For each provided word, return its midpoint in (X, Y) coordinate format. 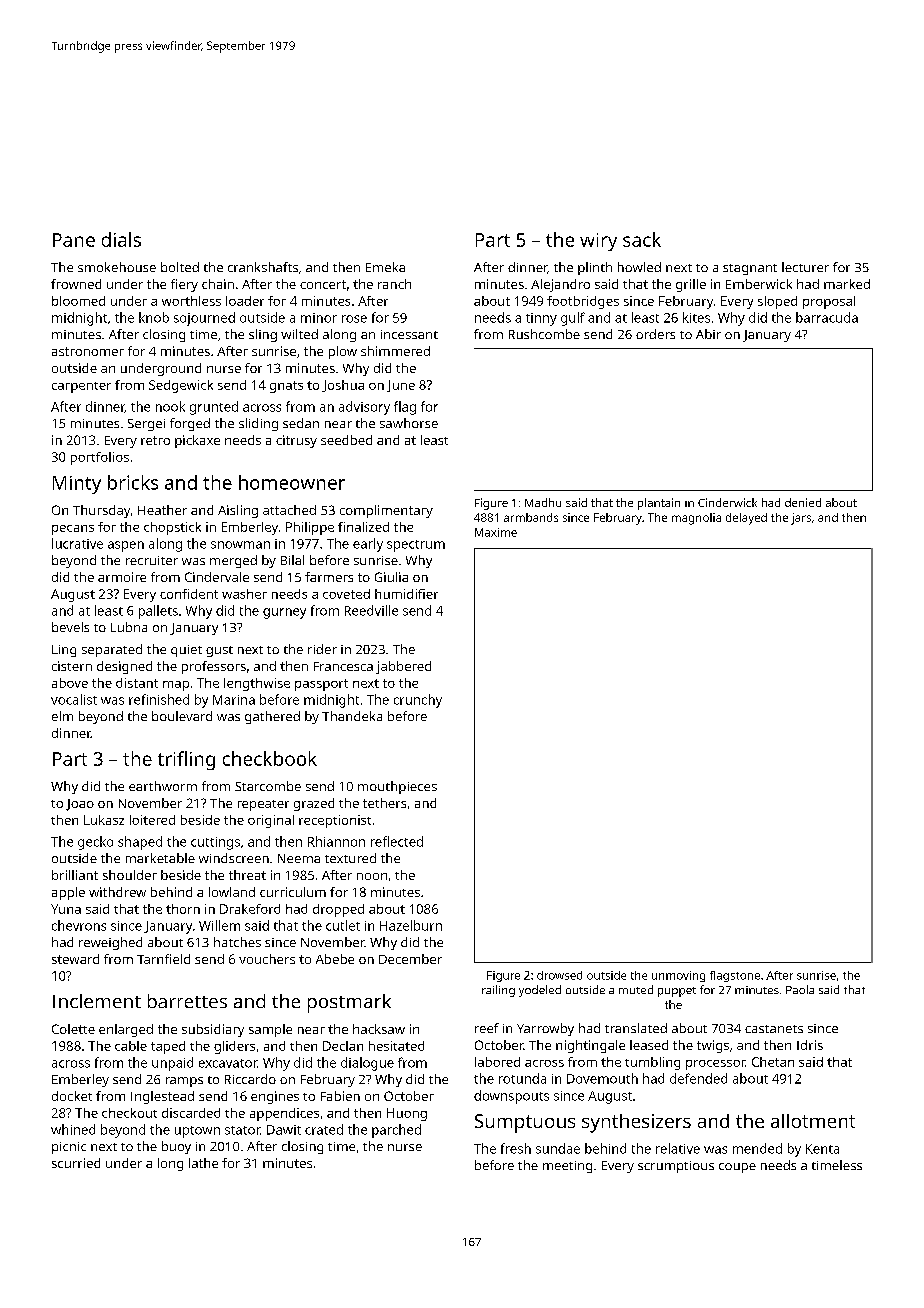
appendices (284, 1114)
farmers (329, 577)
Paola (800, 989)
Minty (77, 485)
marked (847, 284)
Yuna (66, 909)
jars (801, 519)
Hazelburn (411, 925)
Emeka (385, 267)
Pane (74, 240)
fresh (516, 1148)
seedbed (346, 440)
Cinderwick (727, 502)
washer (244, 594)
